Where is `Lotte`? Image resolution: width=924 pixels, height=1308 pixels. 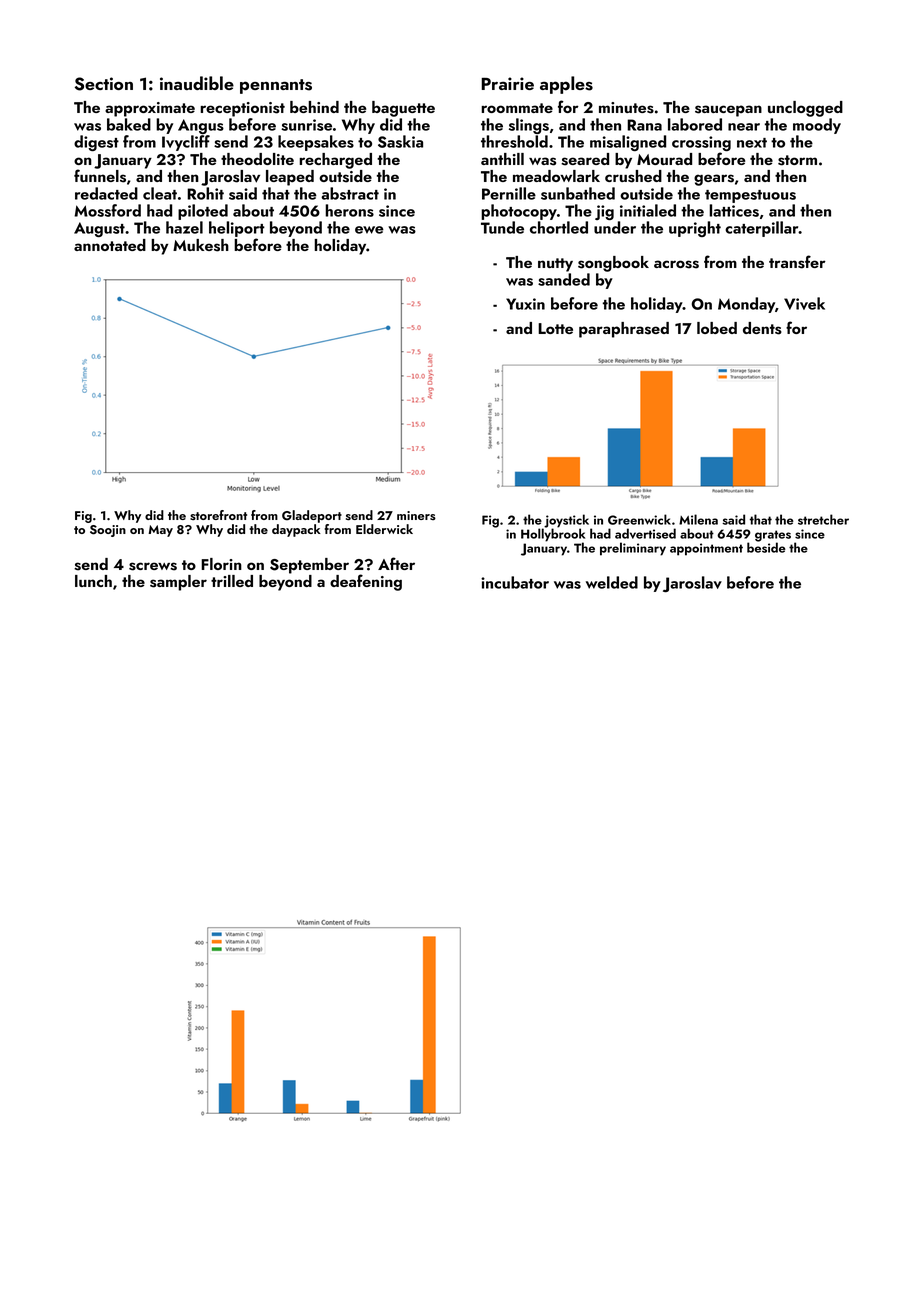 Lotte is located at coordinates (555, 328).
